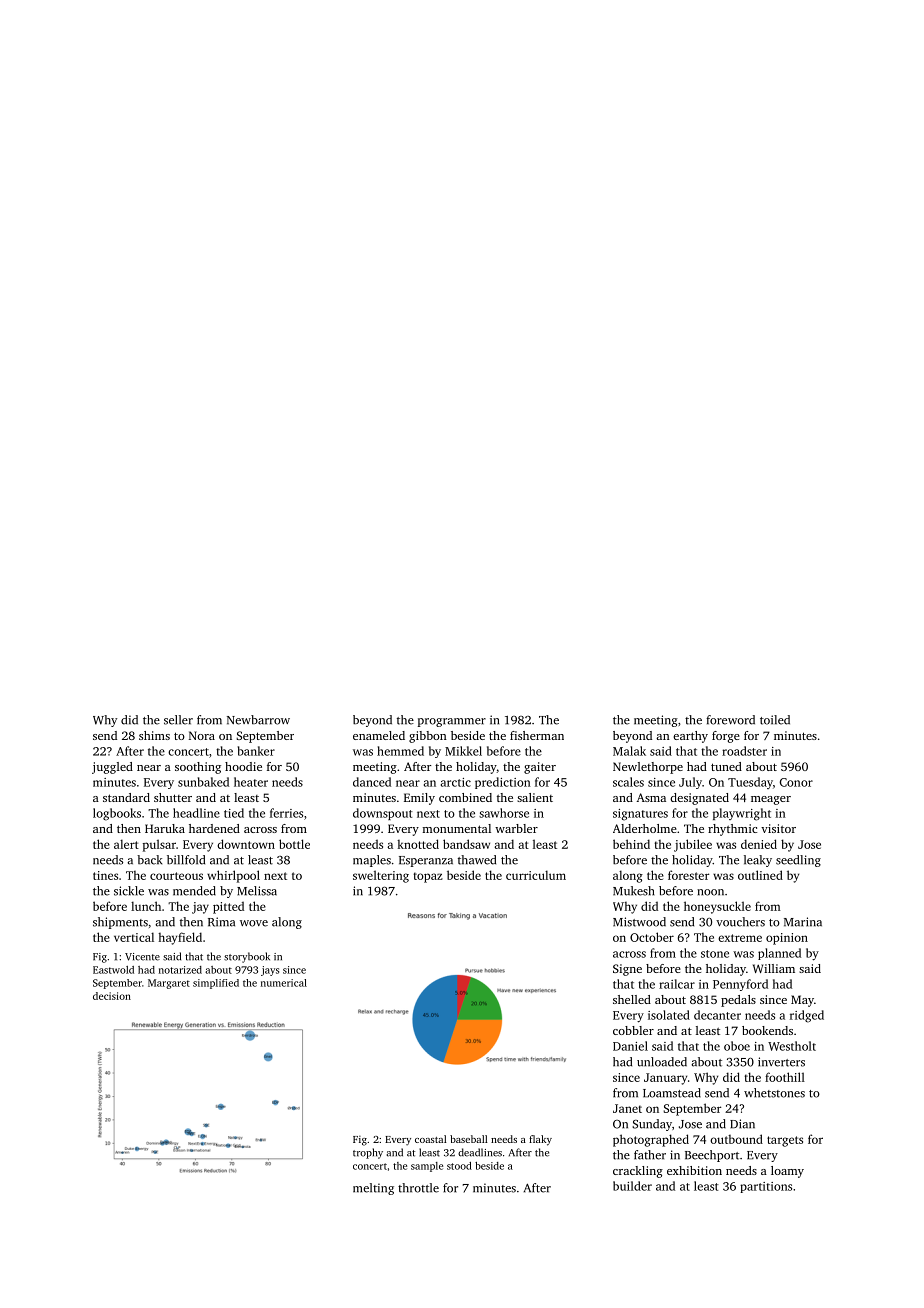  I want to click on cobbler, so click(633, 1030).
